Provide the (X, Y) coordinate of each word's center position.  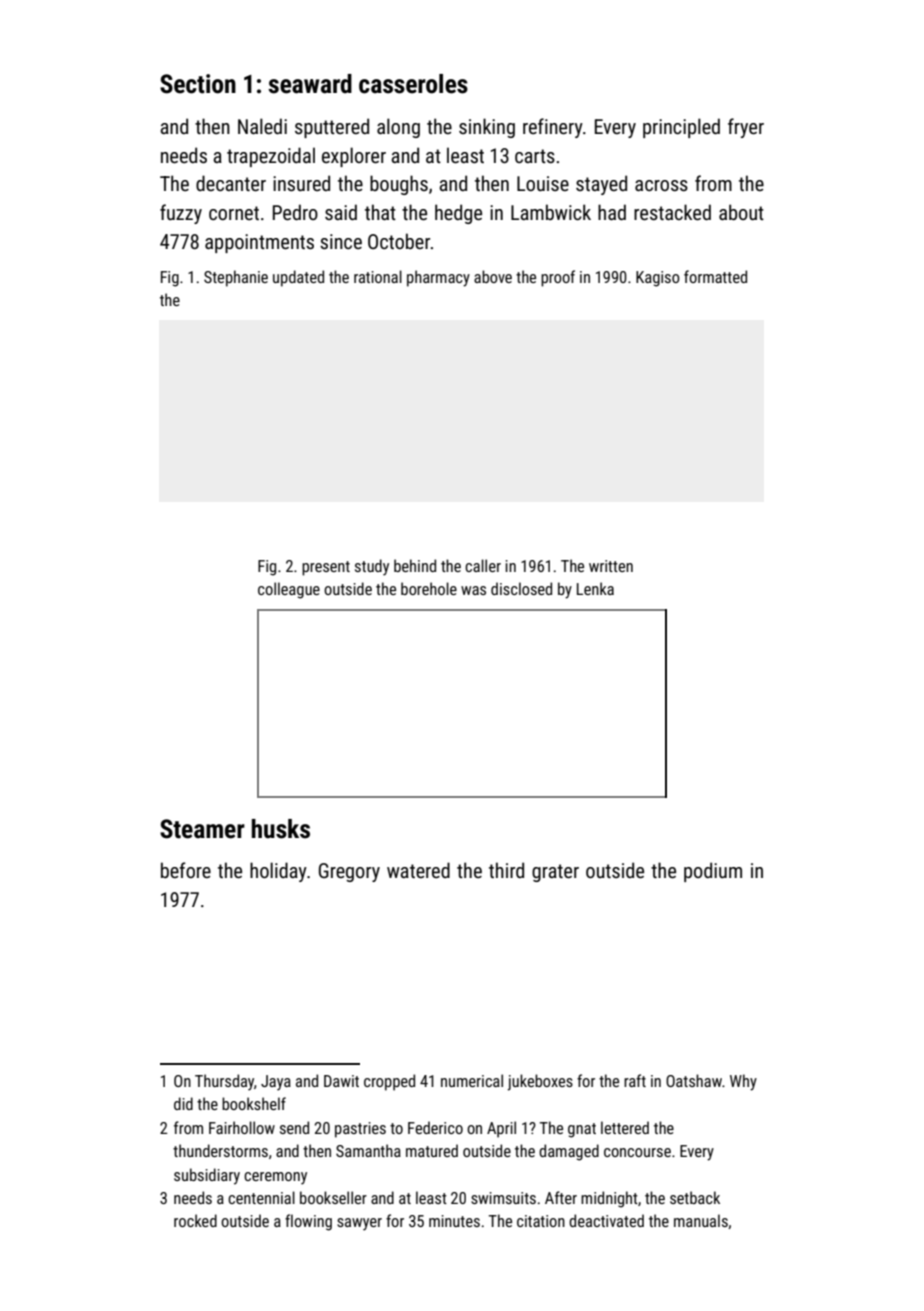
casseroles (413, 84)
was (473, 590)
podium (713, 872)
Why (743, 1082)
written (611, 566)
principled (681, 128)
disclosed (521, 588)
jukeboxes (540, 1082)
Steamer (202, 829)
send (294, 1127)
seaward (310, 84)
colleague (289, 590)
